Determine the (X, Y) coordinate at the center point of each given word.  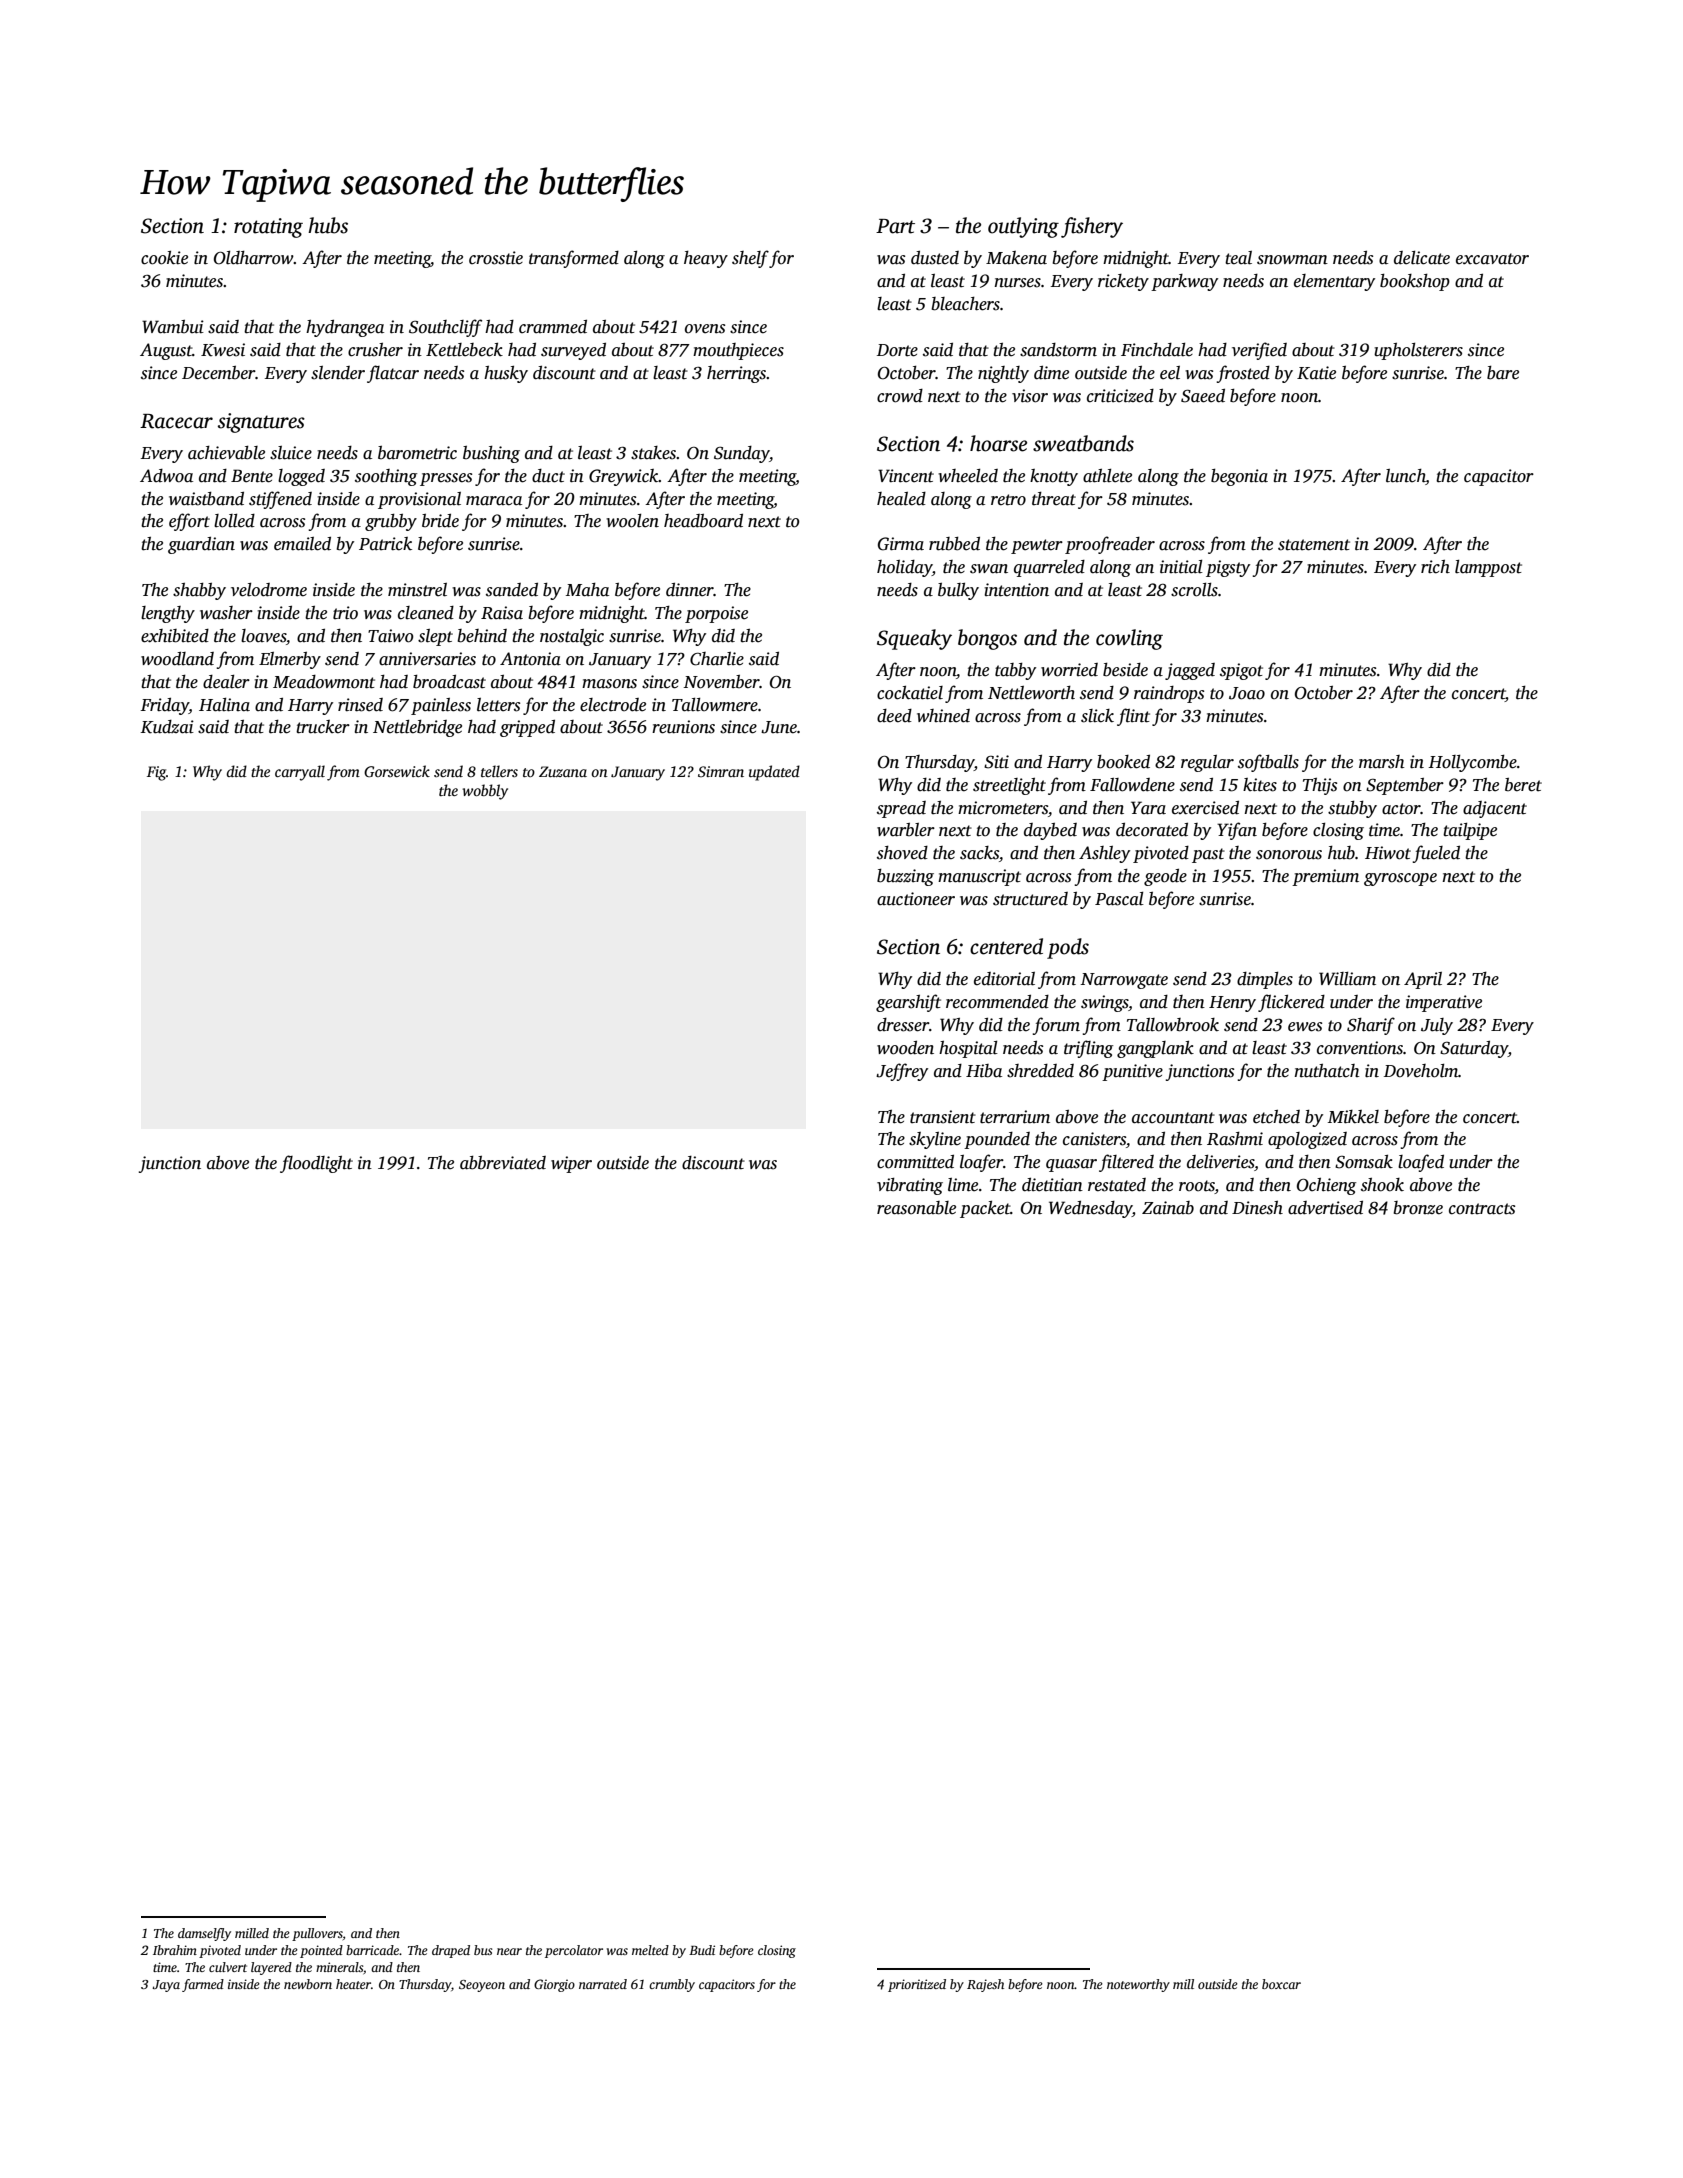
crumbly (672, 1985)
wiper (571, 1164)
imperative (1444, 1003)
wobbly (485, 792)
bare (1503, 373)
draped (451, 1951)
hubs (328, 225)
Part (895, 226)
